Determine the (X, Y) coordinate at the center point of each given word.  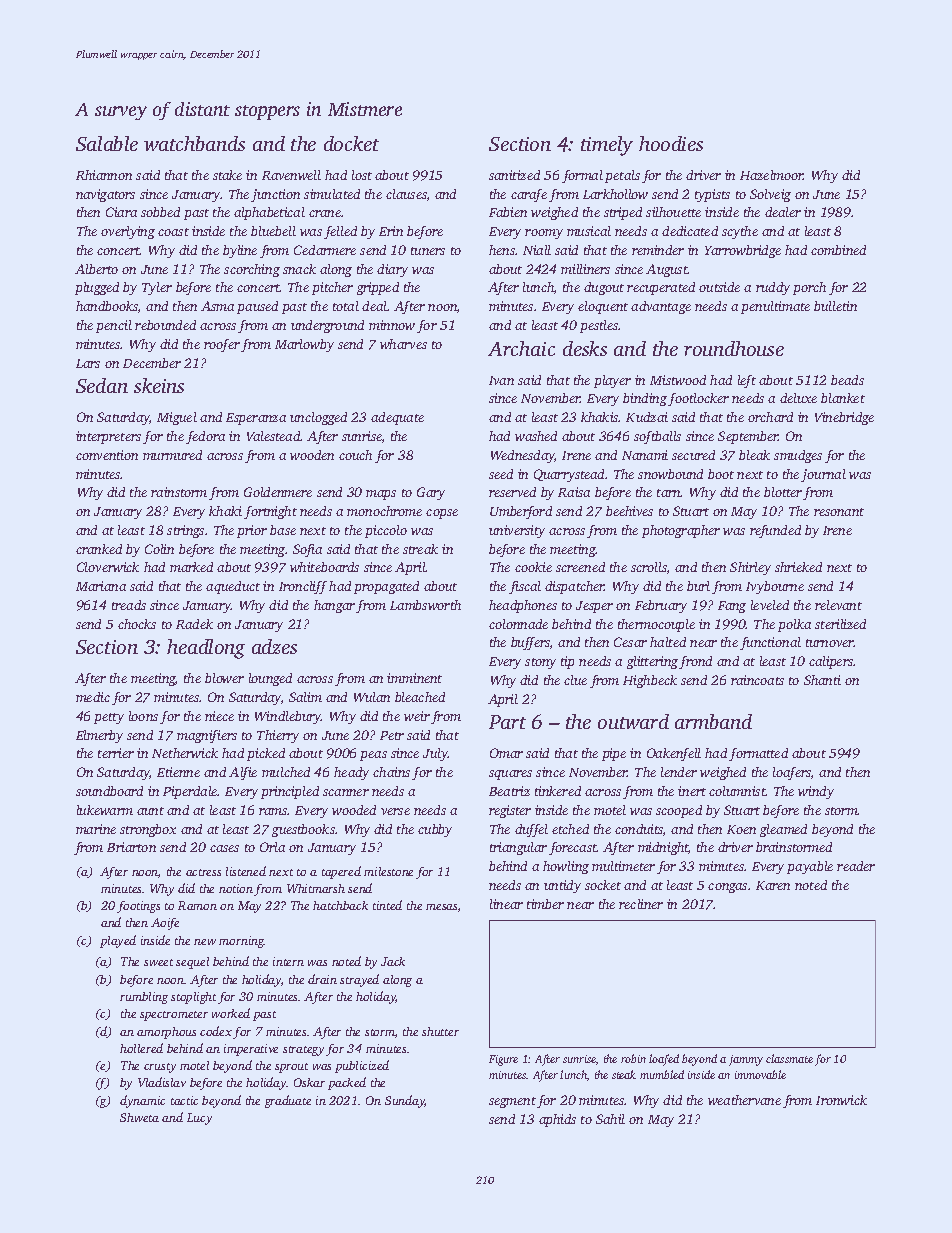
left (747, 381)
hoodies (671, 143)
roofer (222, 345)
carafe (529, 195)
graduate (288, 1101)
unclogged (318, 418)
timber (545, 904)
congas (727, 888)
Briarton (131, 847)
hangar (334, 606)
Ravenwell (291, 175)
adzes (274, 646)
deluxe (798, 398)
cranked (99, 549)
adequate (397, 418)
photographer (681, 531)
